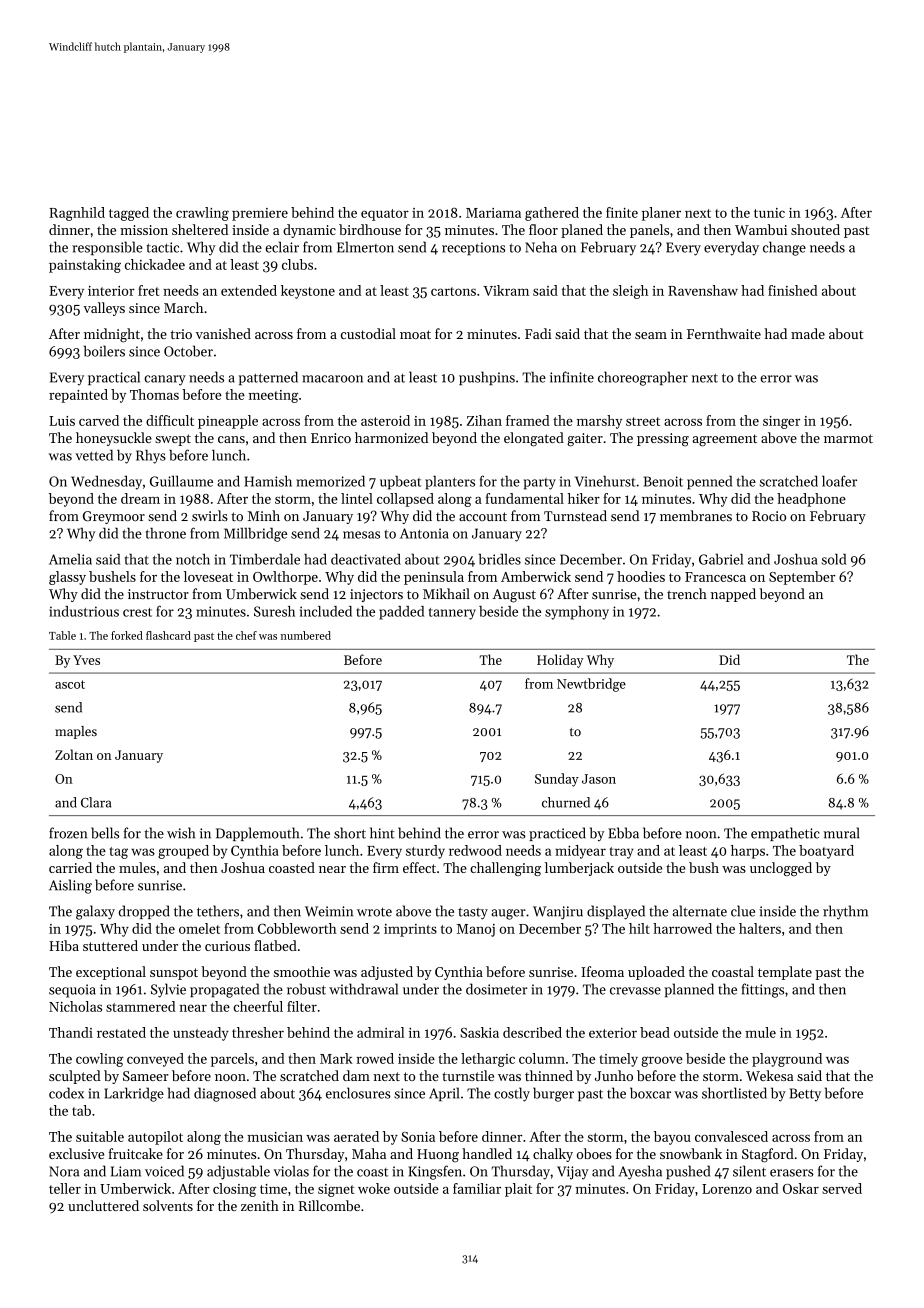 The image size is (924, 1308). I want to click on Newtbridge, so click(591, 685).
